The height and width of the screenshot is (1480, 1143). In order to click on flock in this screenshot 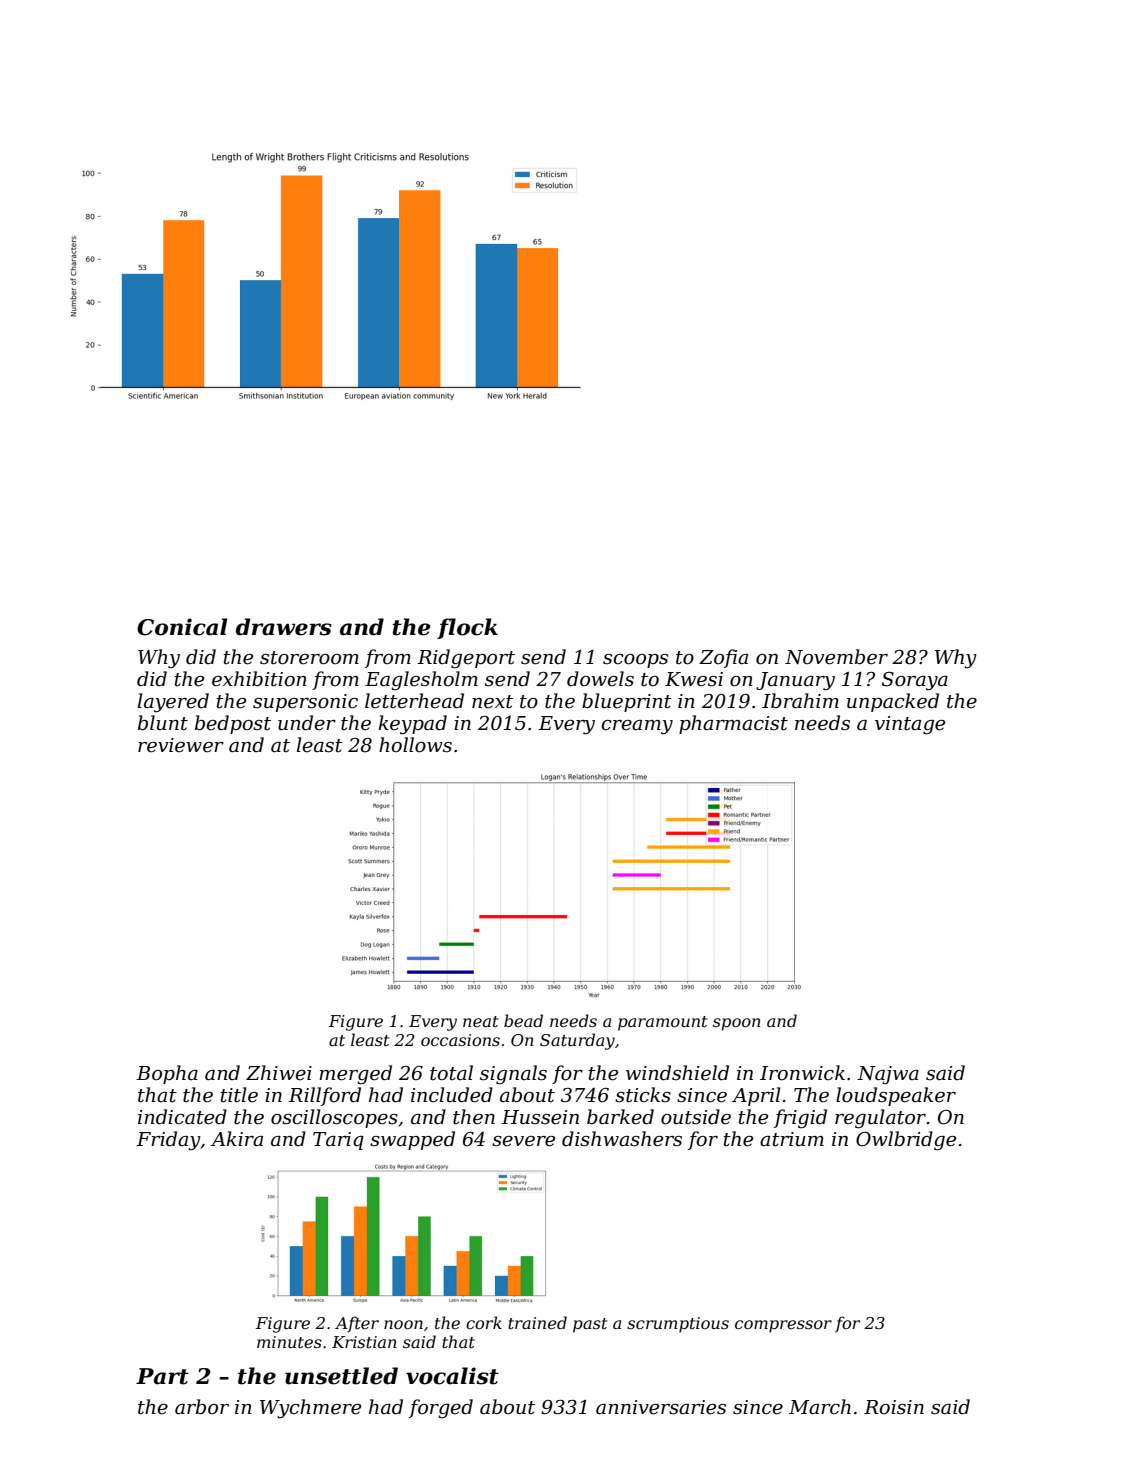, I will do `click(467, 628)`.
